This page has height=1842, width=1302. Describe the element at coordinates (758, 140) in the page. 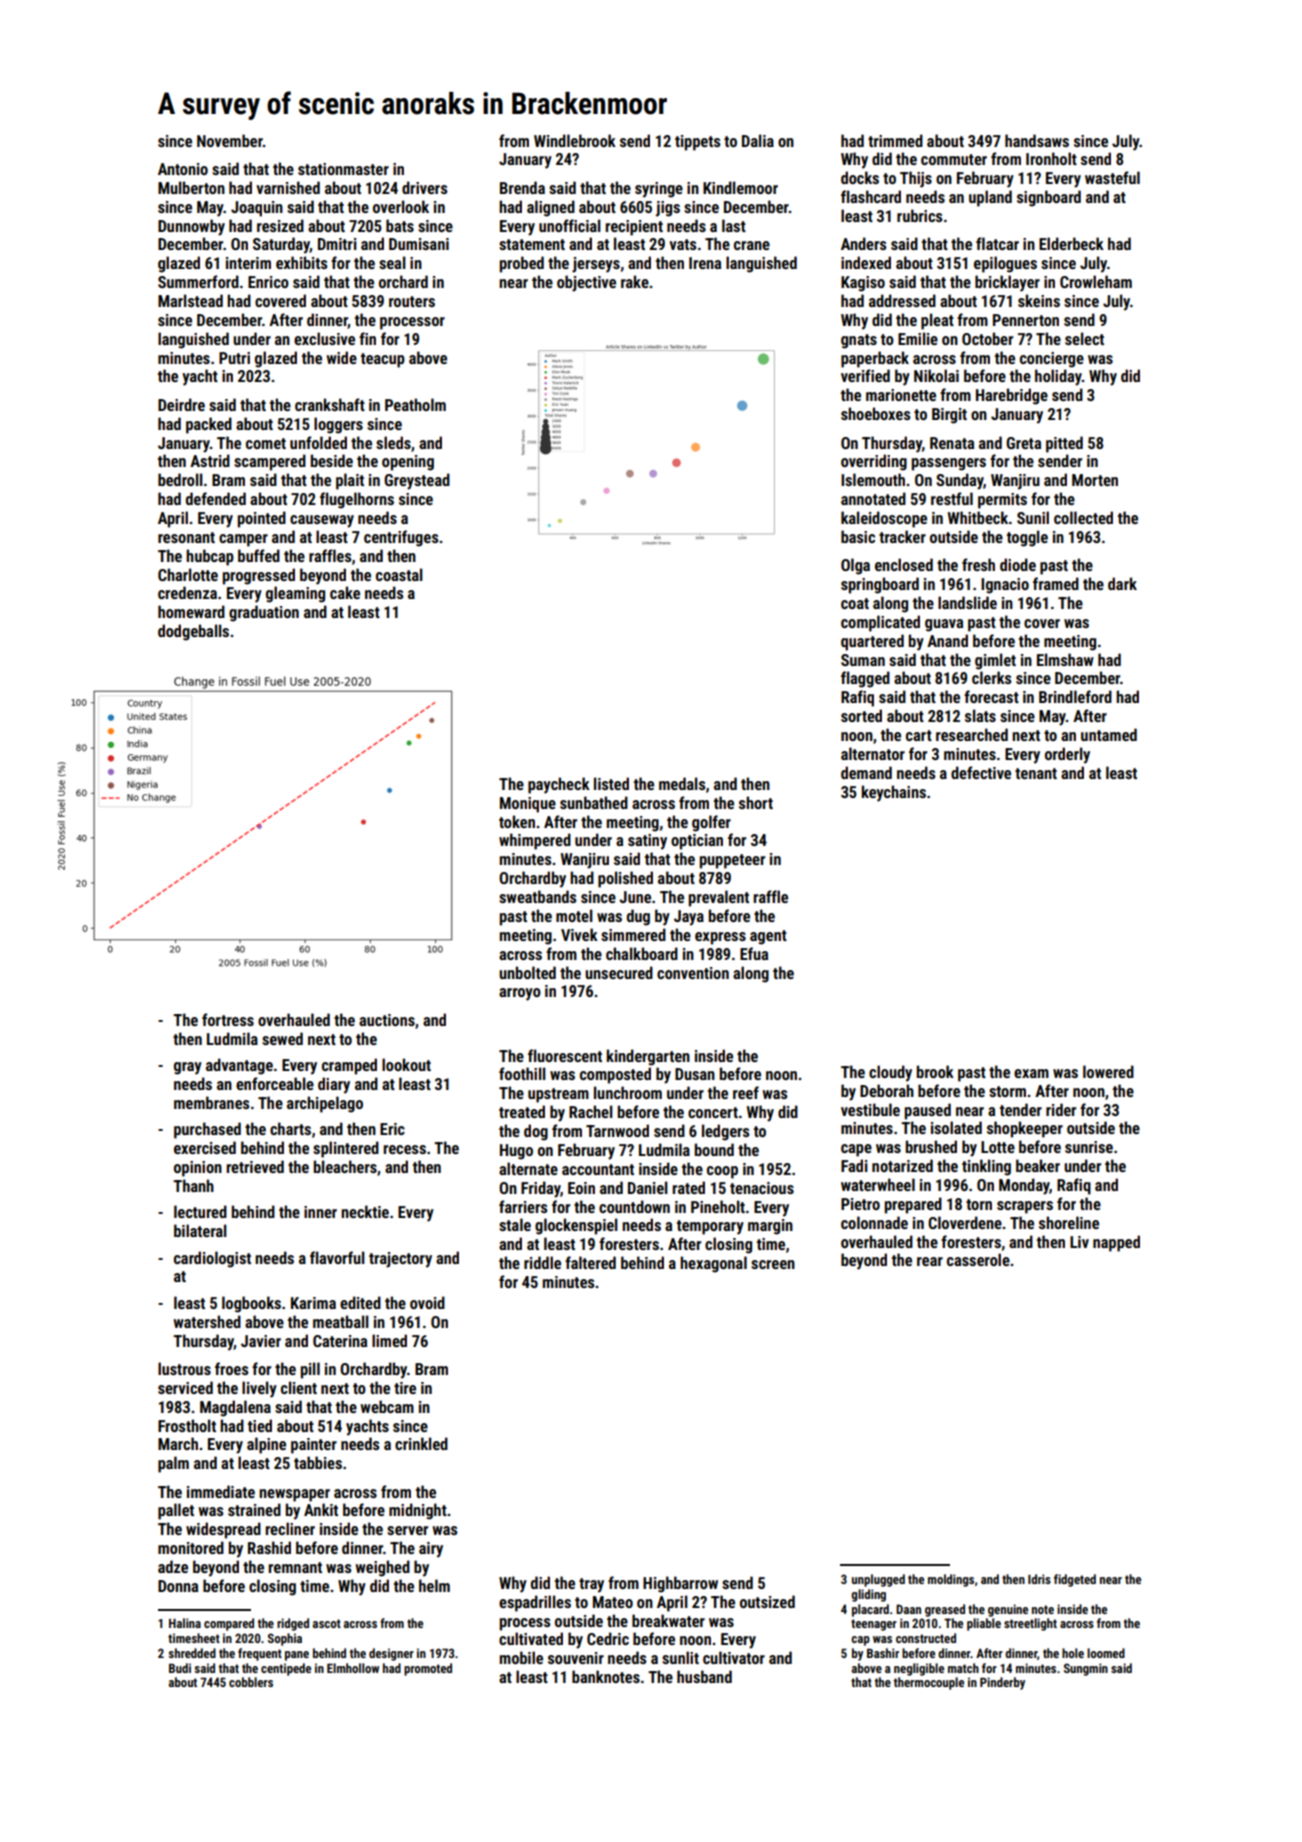

I see `Dalia` at that location.
